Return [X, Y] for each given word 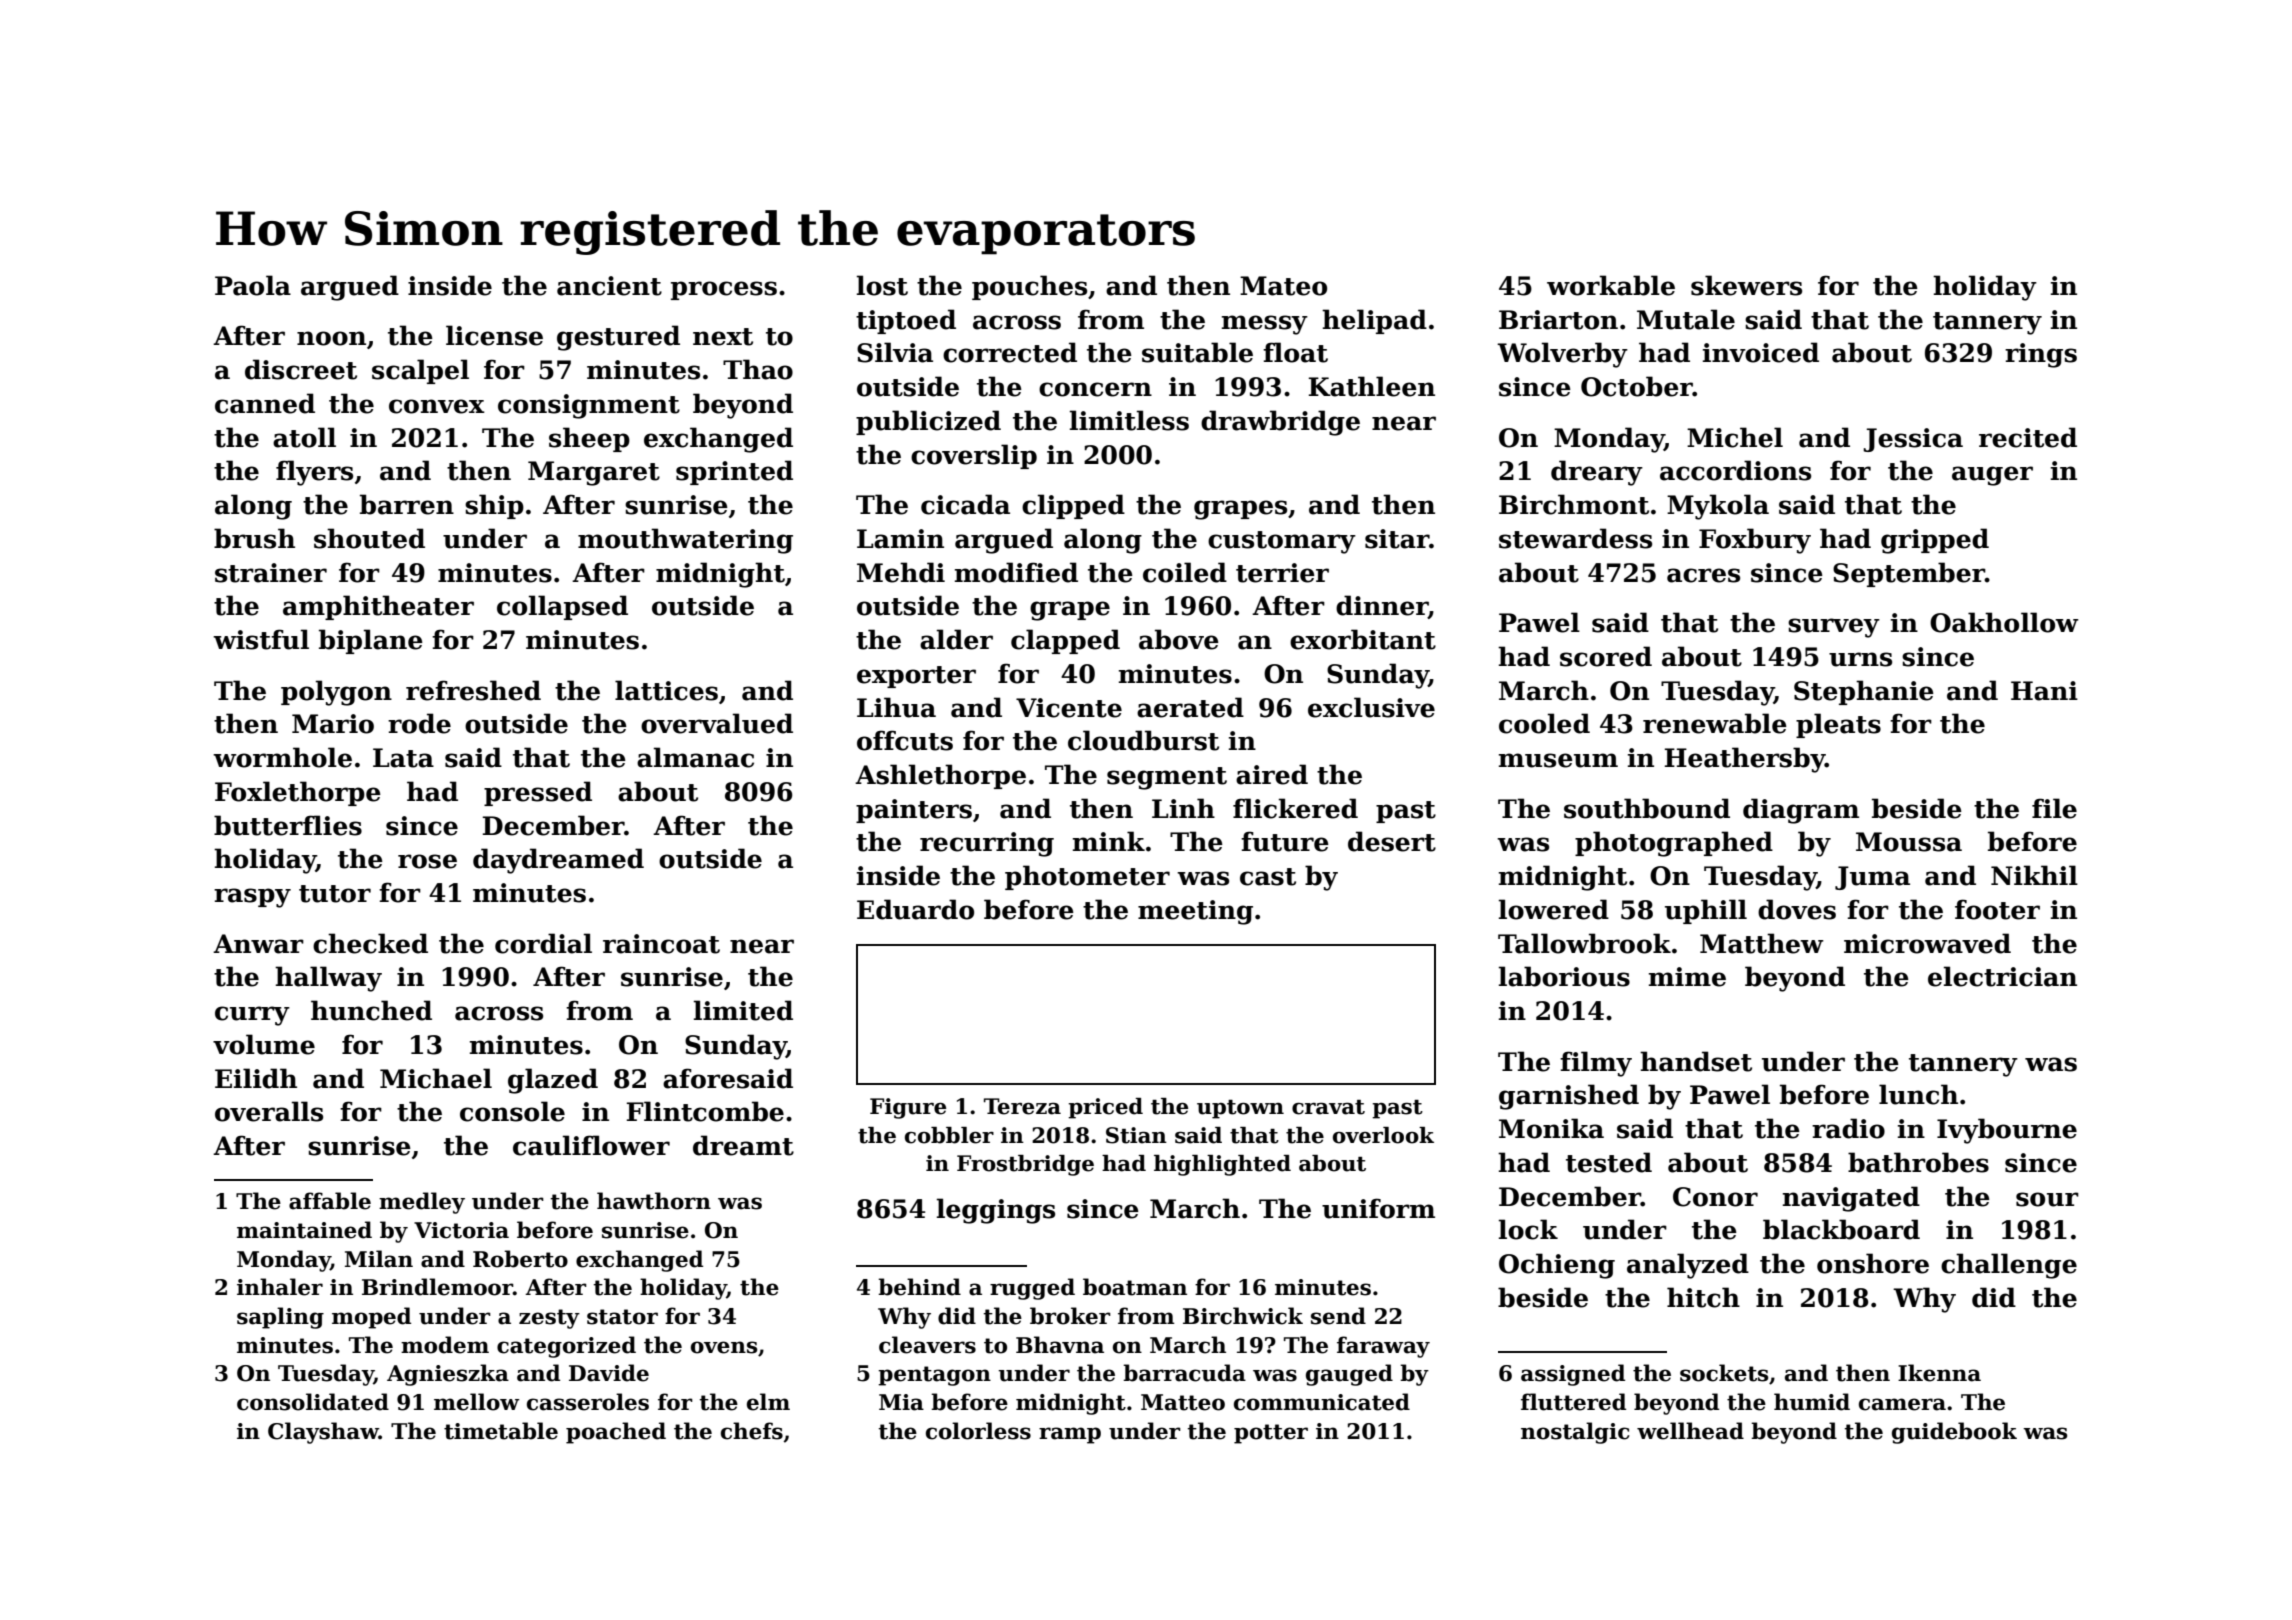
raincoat [661, 944]
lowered [1554, 909]
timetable [501, 1431]
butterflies [288, 825]
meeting [1195, 912]
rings [2041, 355]
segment [1167, 778]
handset [1696, 1061]
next [723, 337]
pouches [1029, 287]
